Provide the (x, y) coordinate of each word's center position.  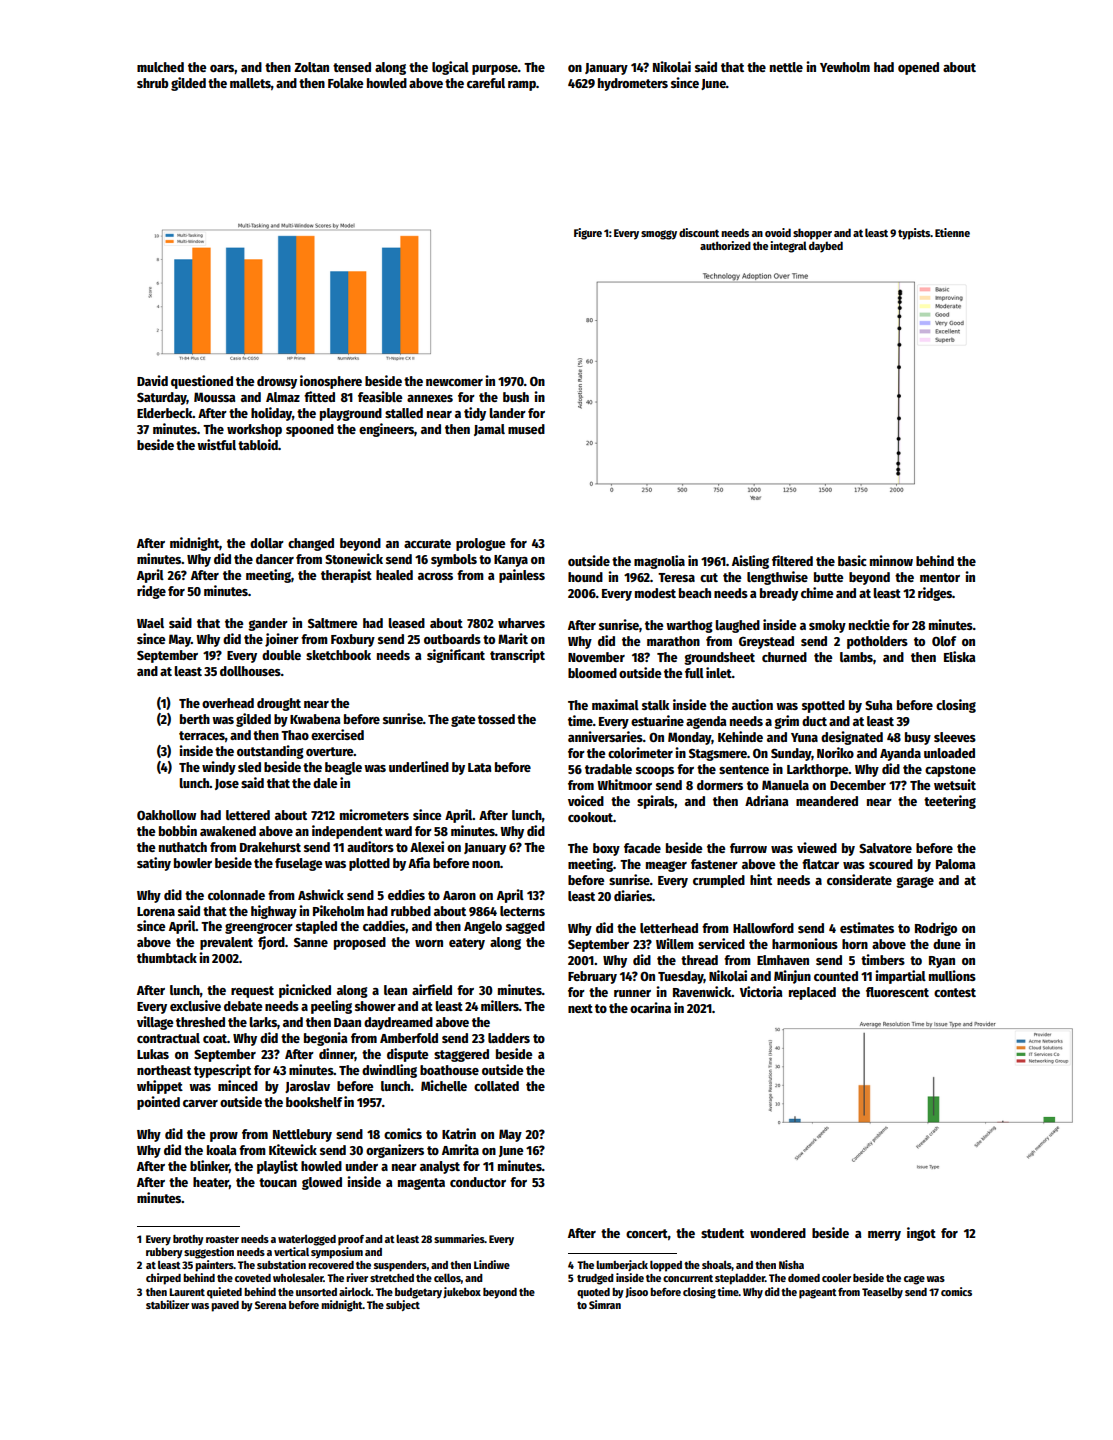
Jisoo (636, 1292)
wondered (778, 1233)
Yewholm (845, 67)
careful (486, 83)
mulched (160, 67)
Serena (270, 1305)
